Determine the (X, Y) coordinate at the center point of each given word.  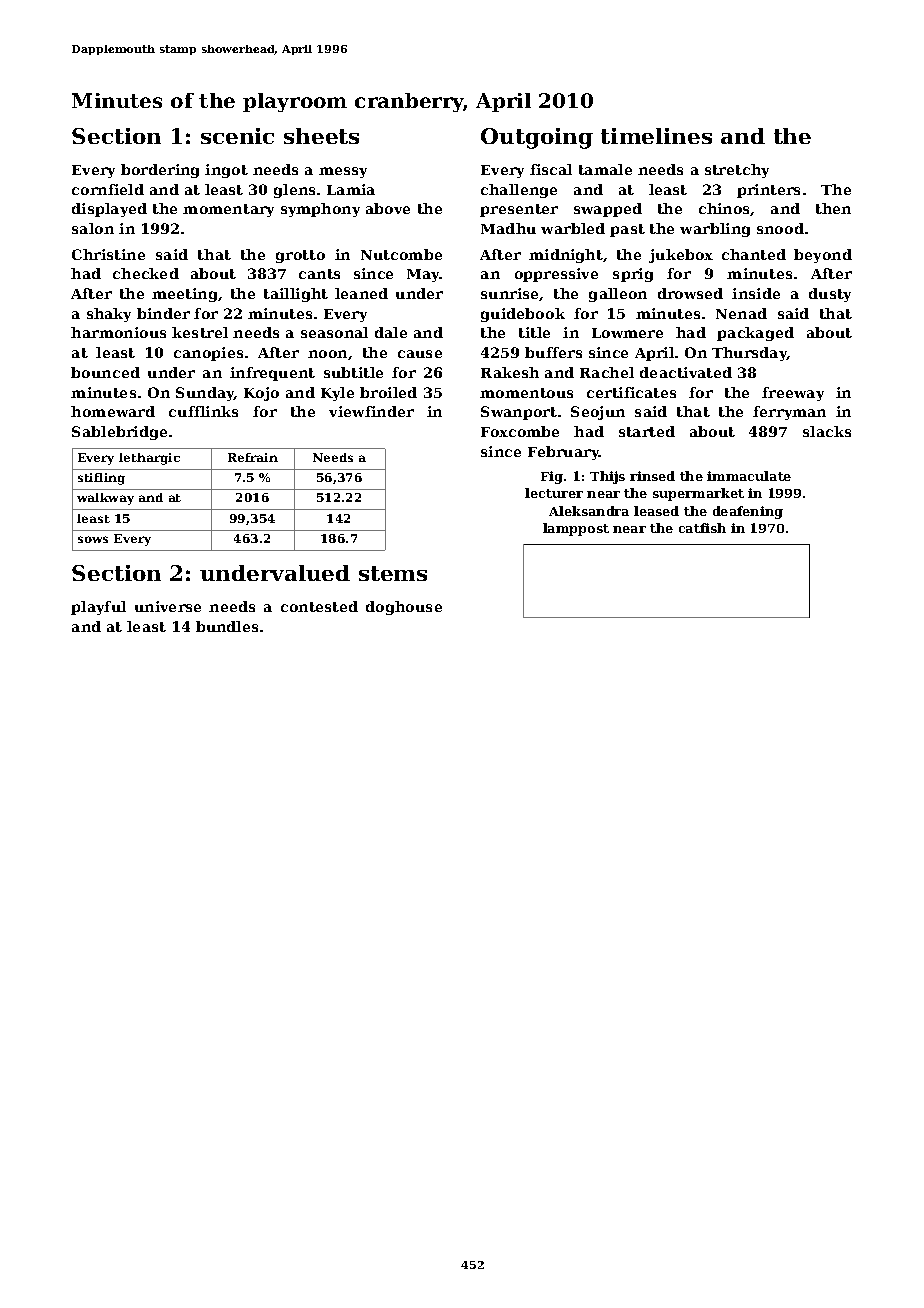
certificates (631, 392)
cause (420, 354)
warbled (573, 228)
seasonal (334, 332)
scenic (237, 136)
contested (319, 606)
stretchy (737, 171)
